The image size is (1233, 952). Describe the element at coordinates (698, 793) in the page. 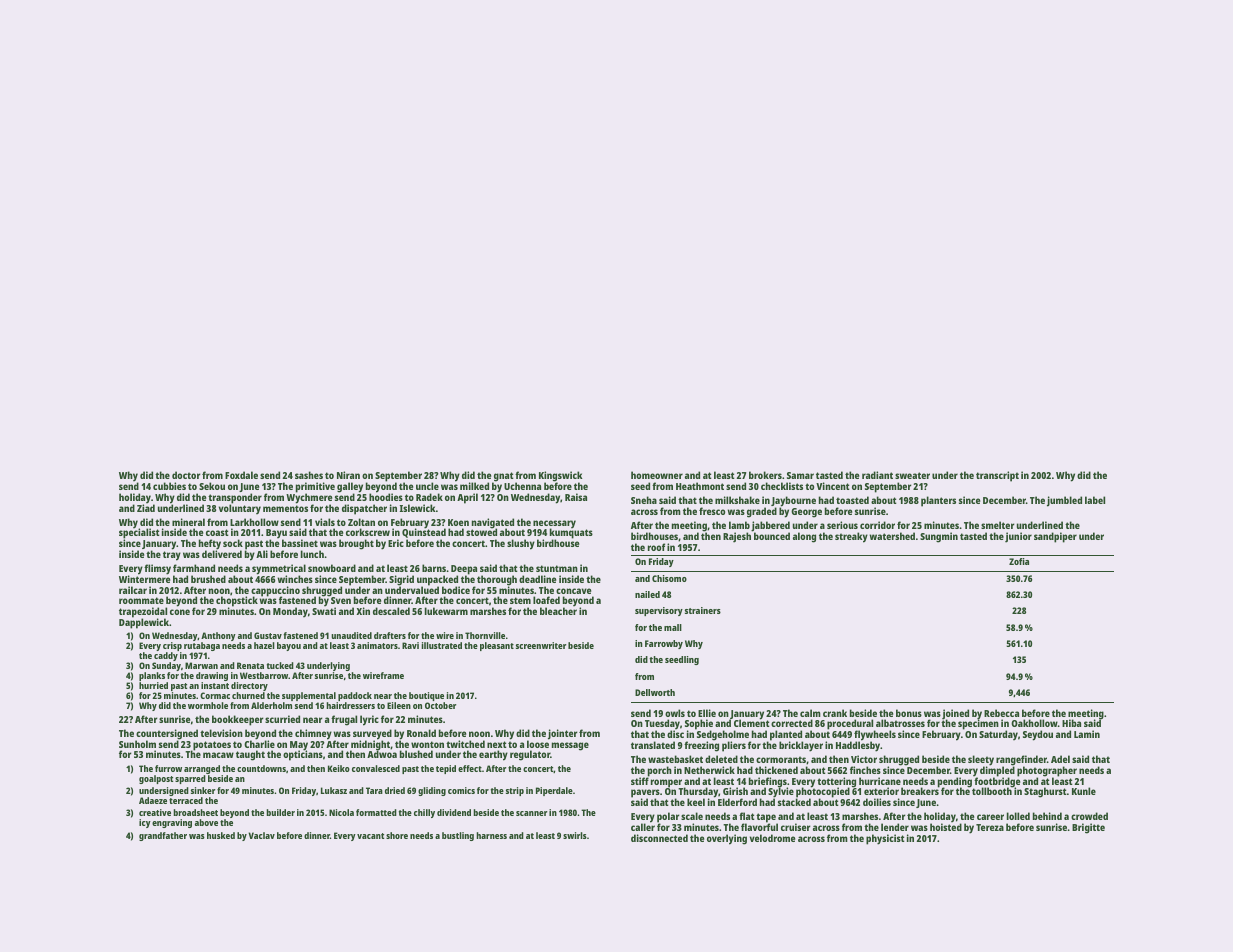

I see `Thursday` at that location.
